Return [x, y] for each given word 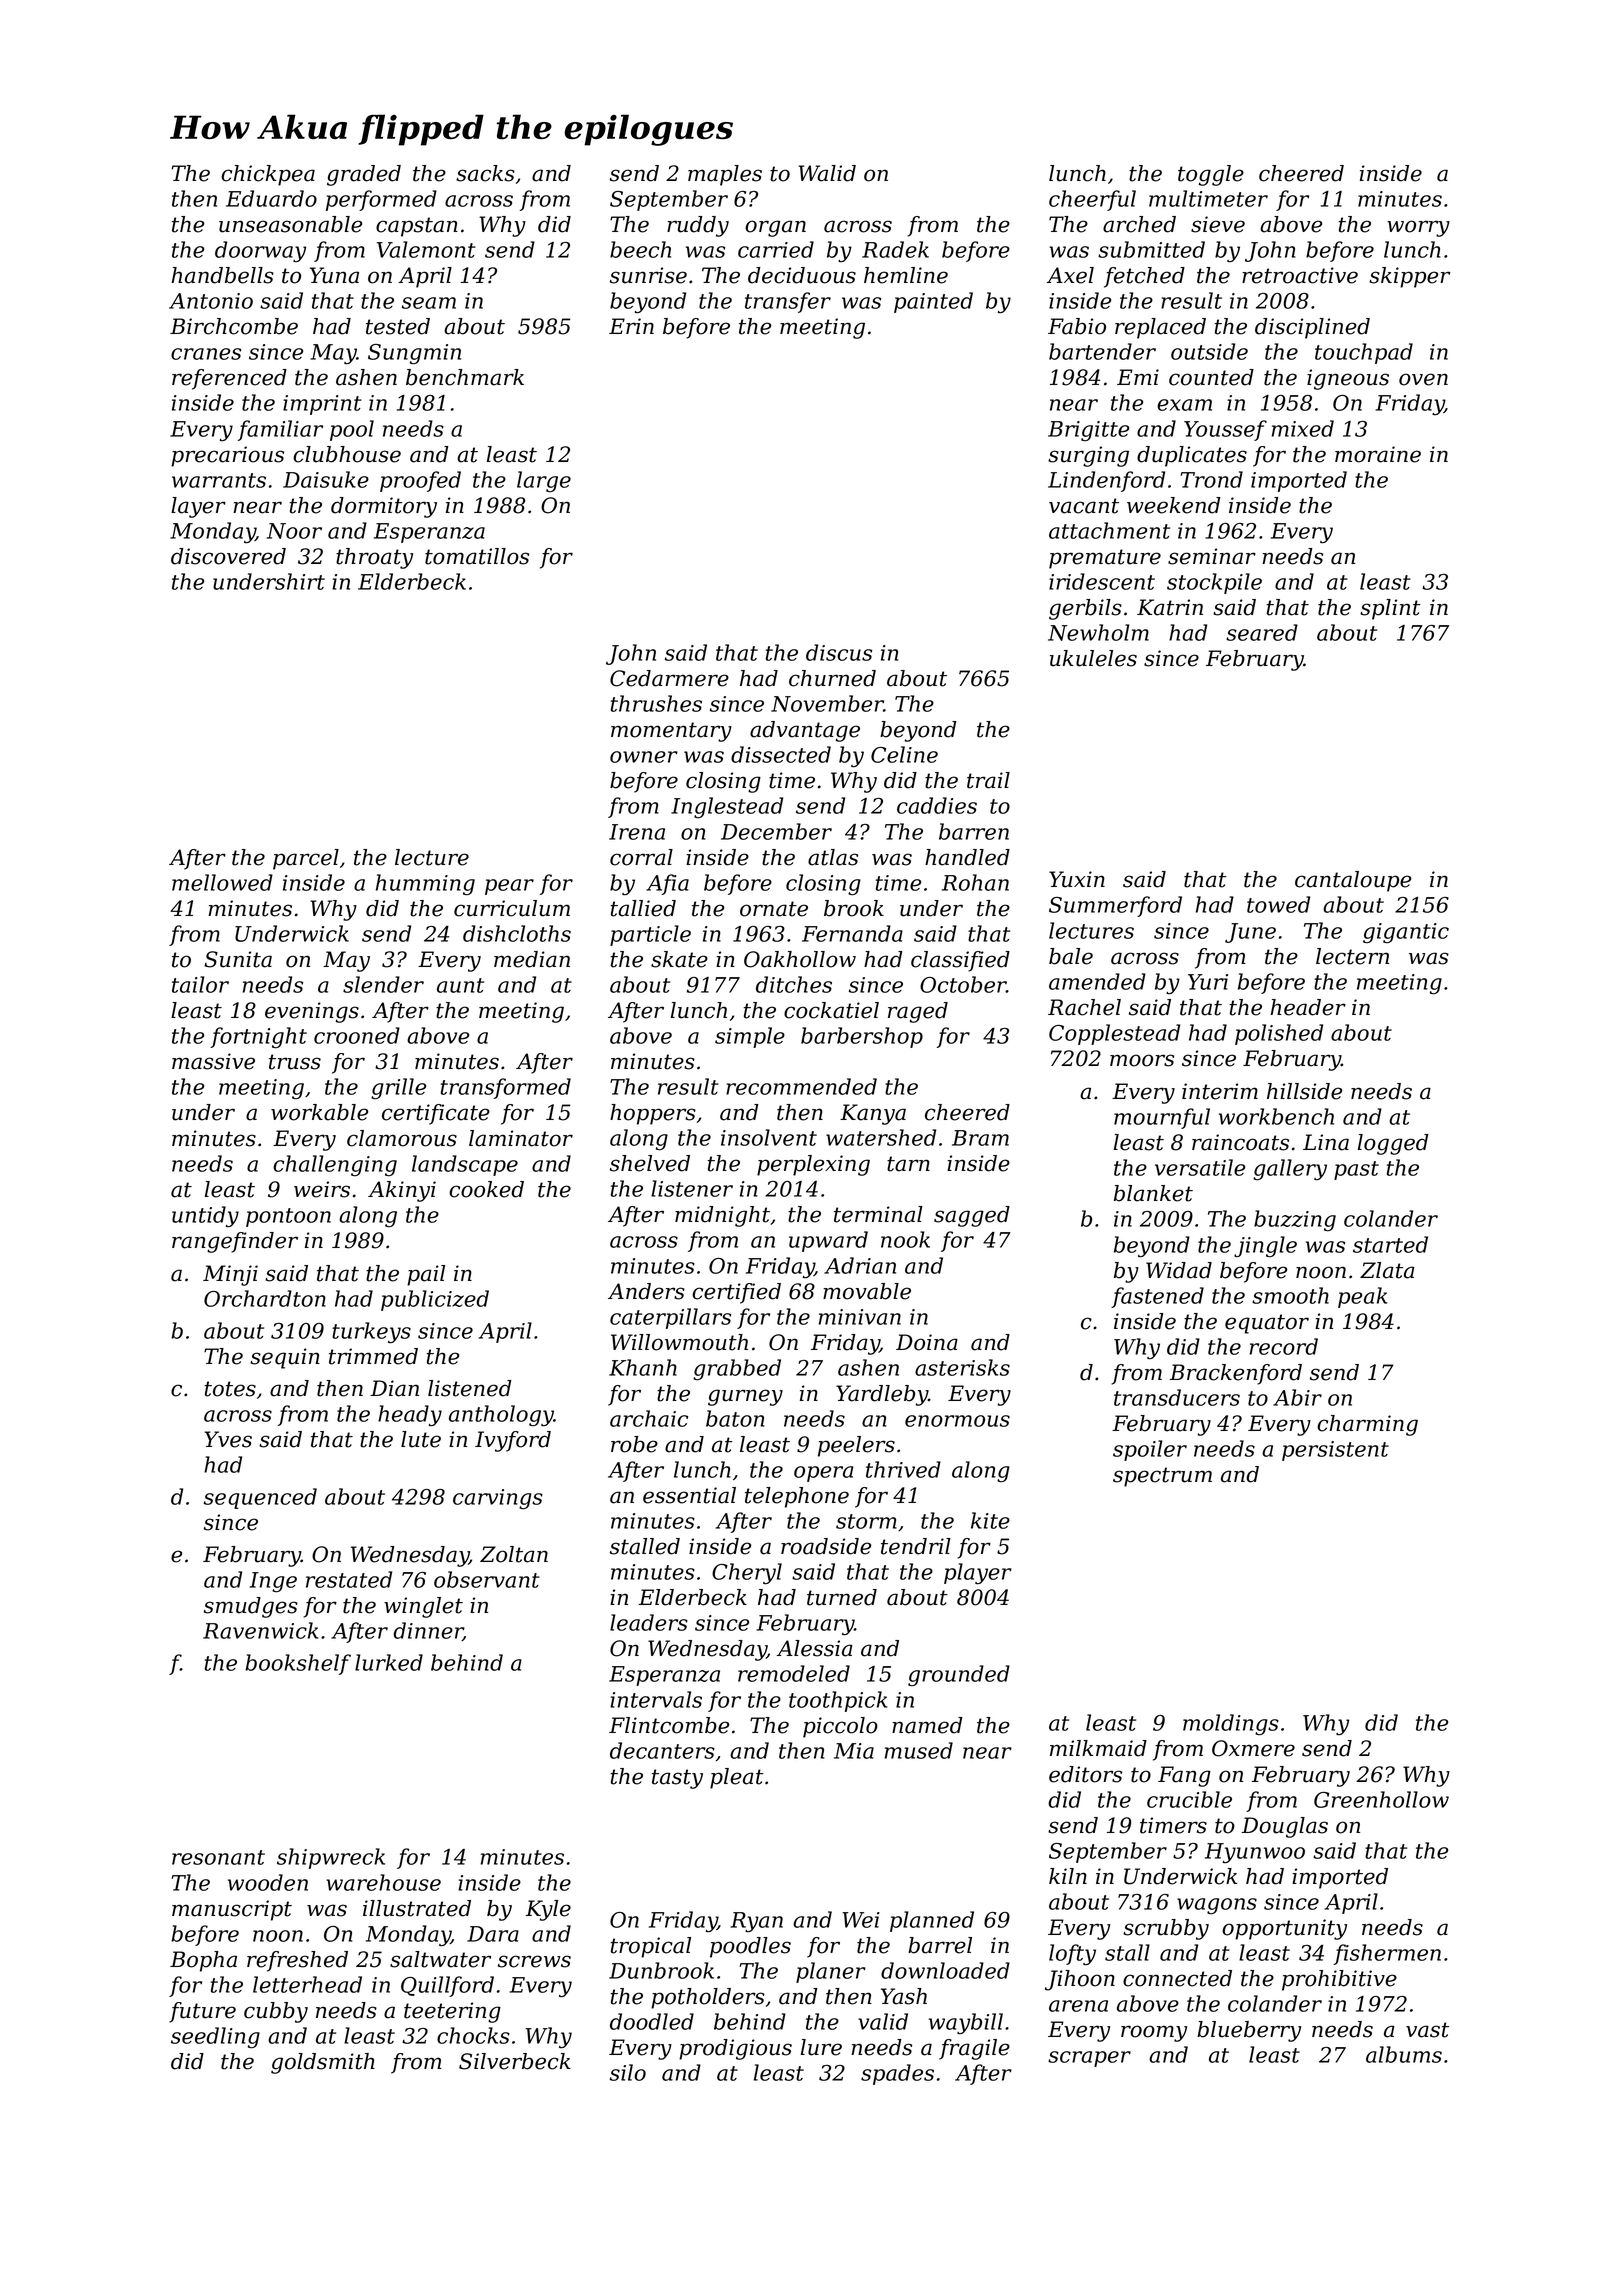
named [927, 1725]
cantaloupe [1353, 881]
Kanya [873, 1114]
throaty [374, 558]
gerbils [1085, 609]
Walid [827, 173]
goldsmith [323, 2063]
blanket [1153, 1193]
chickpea [268, 175]
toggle [1211, 175]
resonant [218, 1857]
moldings [1231, 1725]
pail [426, 1275]
